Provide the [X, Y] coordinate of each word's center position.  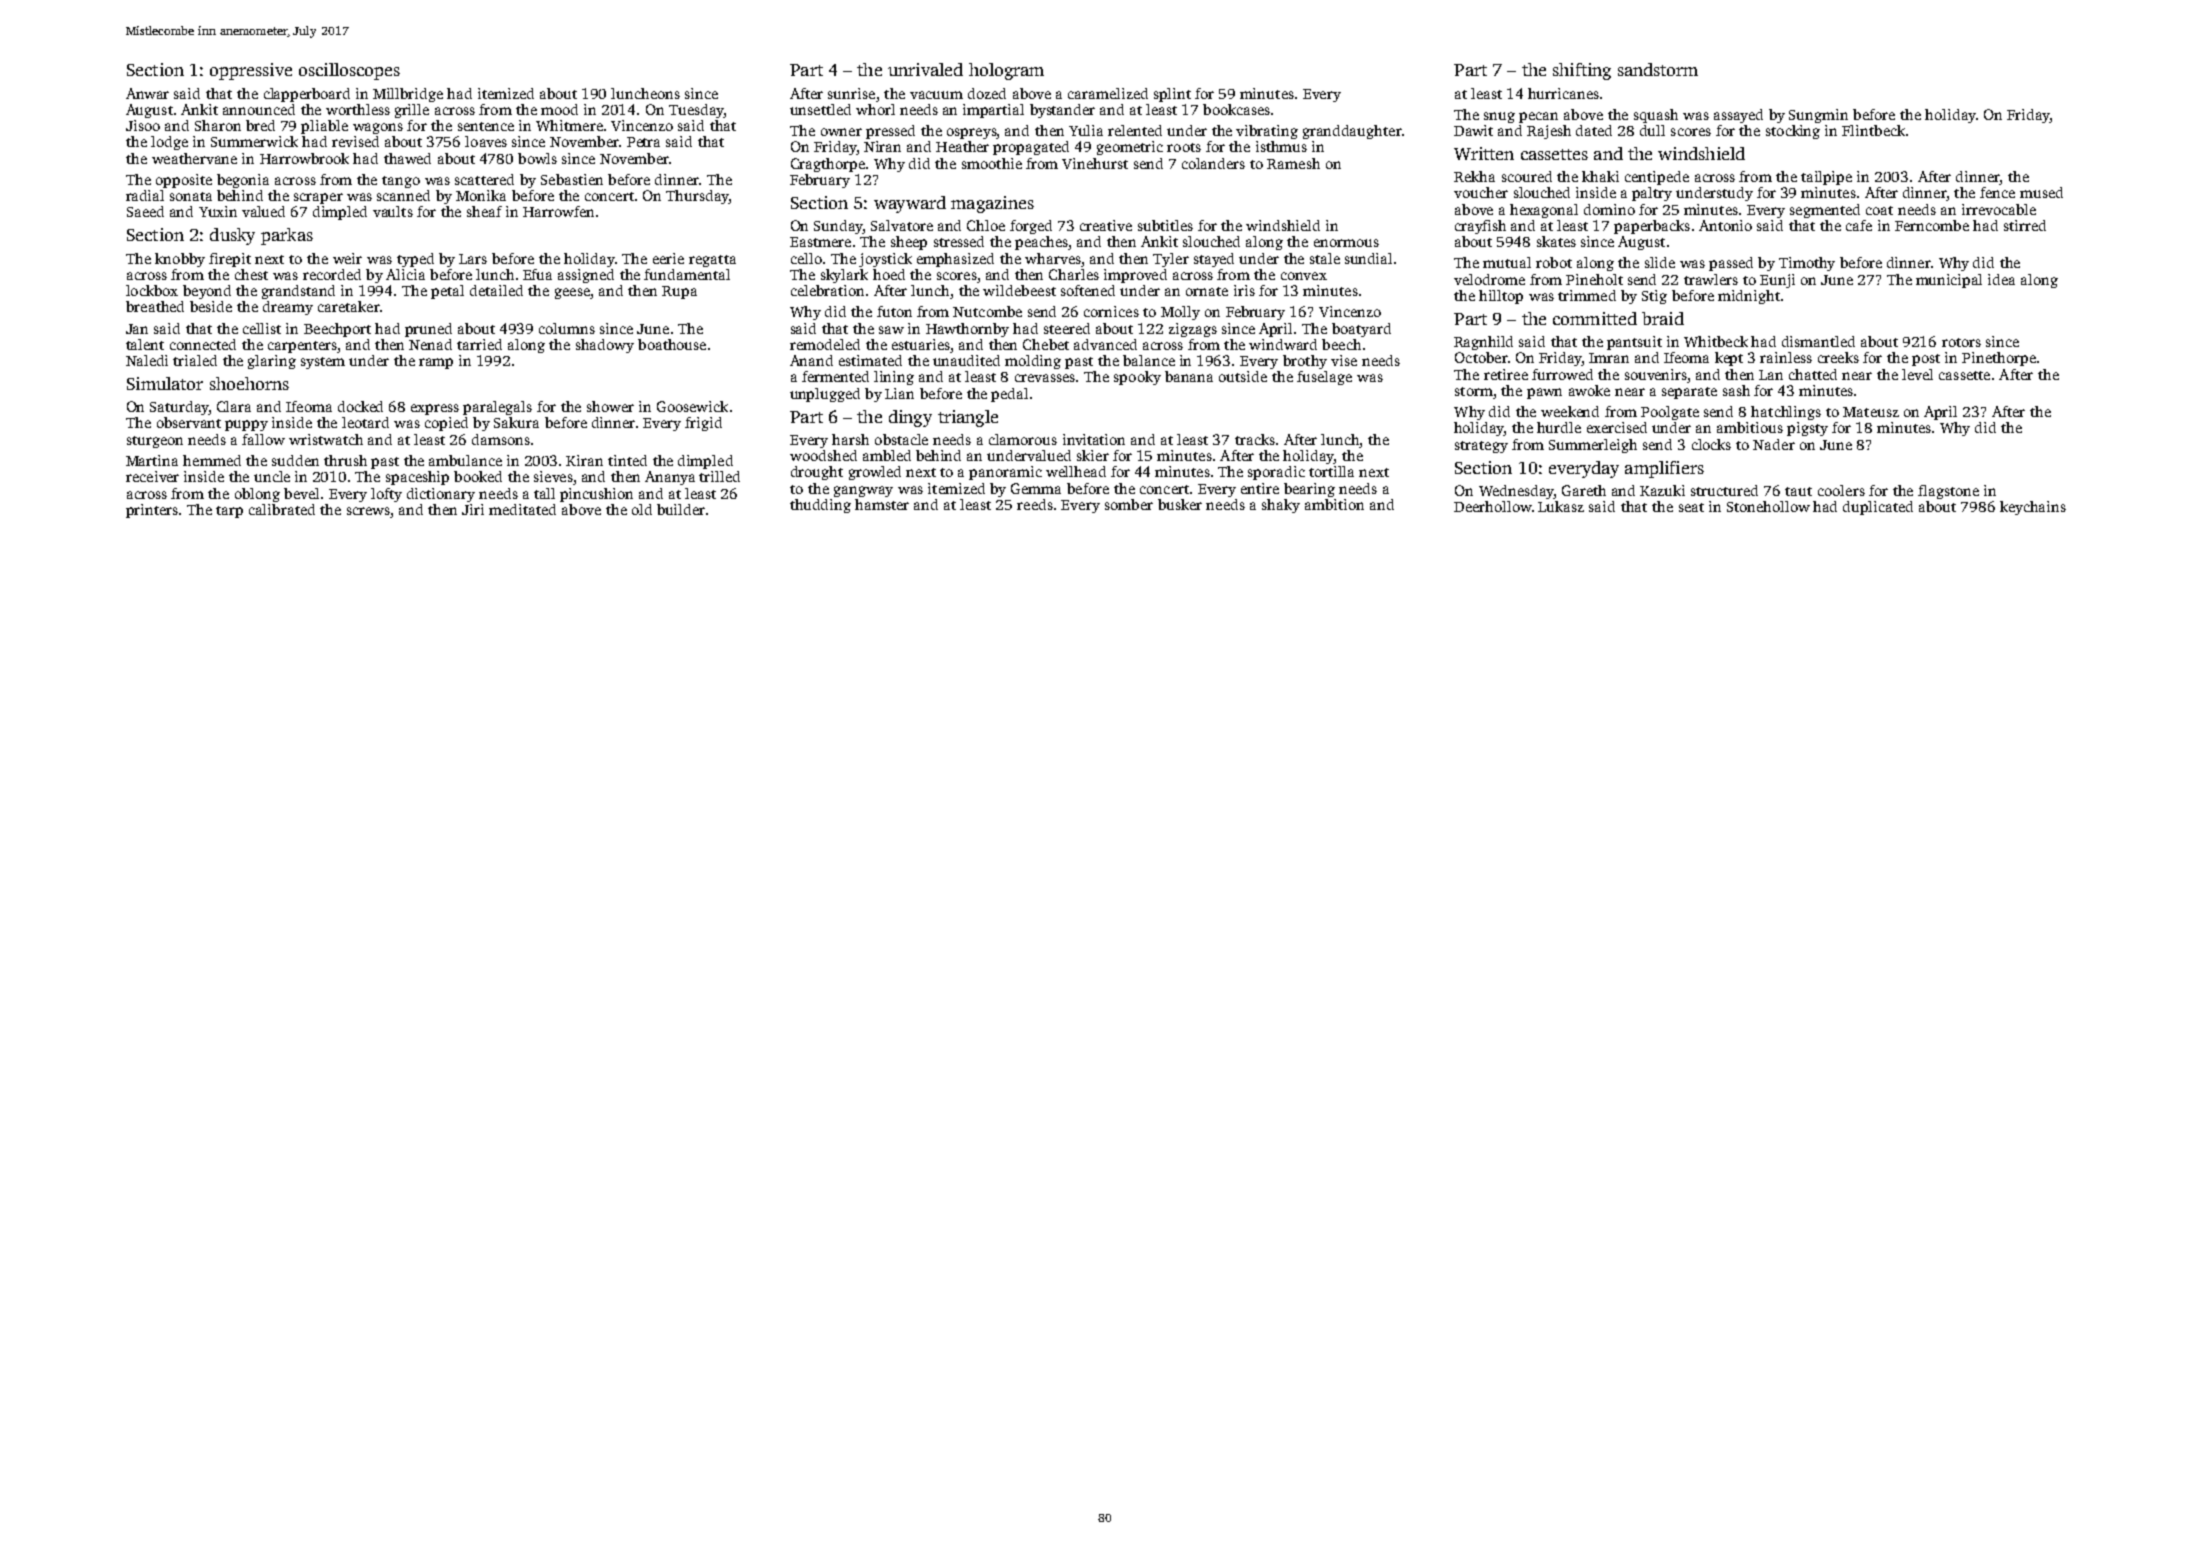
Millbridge [408, 95]
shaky [1281, 506]
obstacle [901, 439]
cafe [1859, 225]
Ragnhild [1483, 343]
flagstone [1948, 492]
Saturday [179, 408]
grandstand [298, 292]
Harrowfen [558, 211]
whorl [875, 109]
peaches [1042, 243]
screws [368, 511]
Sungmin [1818, 116]
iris [1244, 290]
